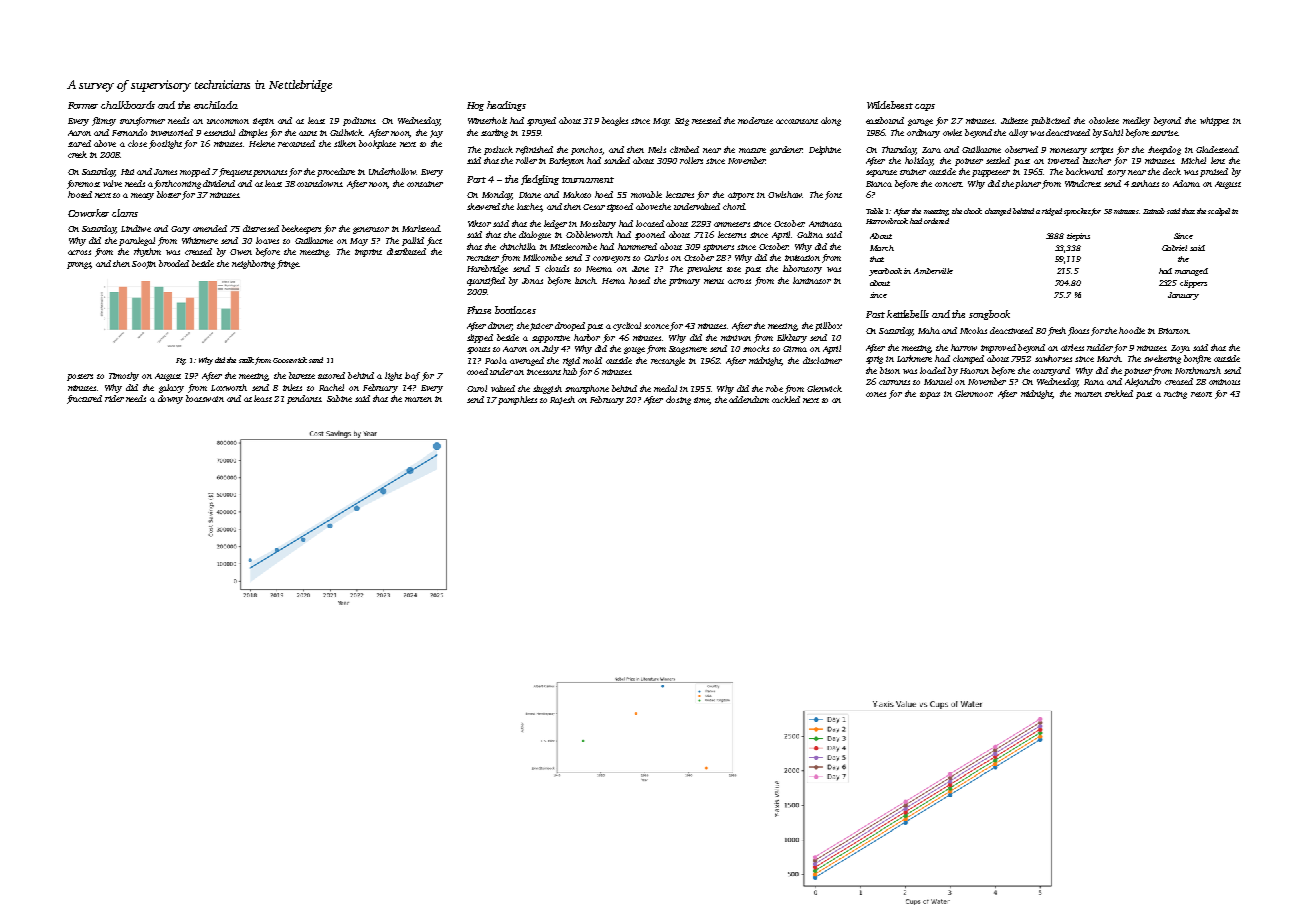  Describe the element at coordinates (288, 264) in the image. I see `fringe` at that location.
